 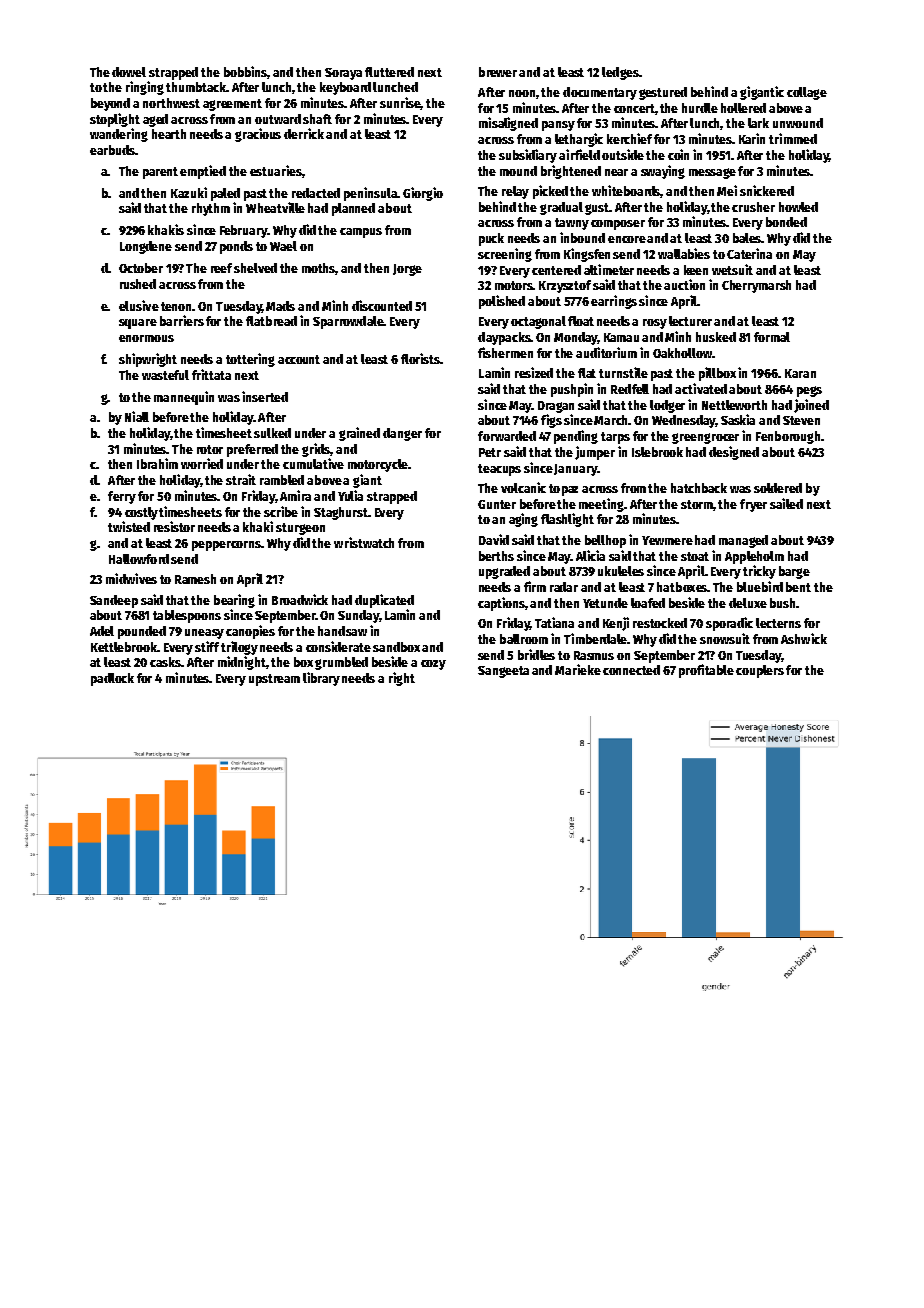 I want to click on bobbins, so click(x=246, y=72).
